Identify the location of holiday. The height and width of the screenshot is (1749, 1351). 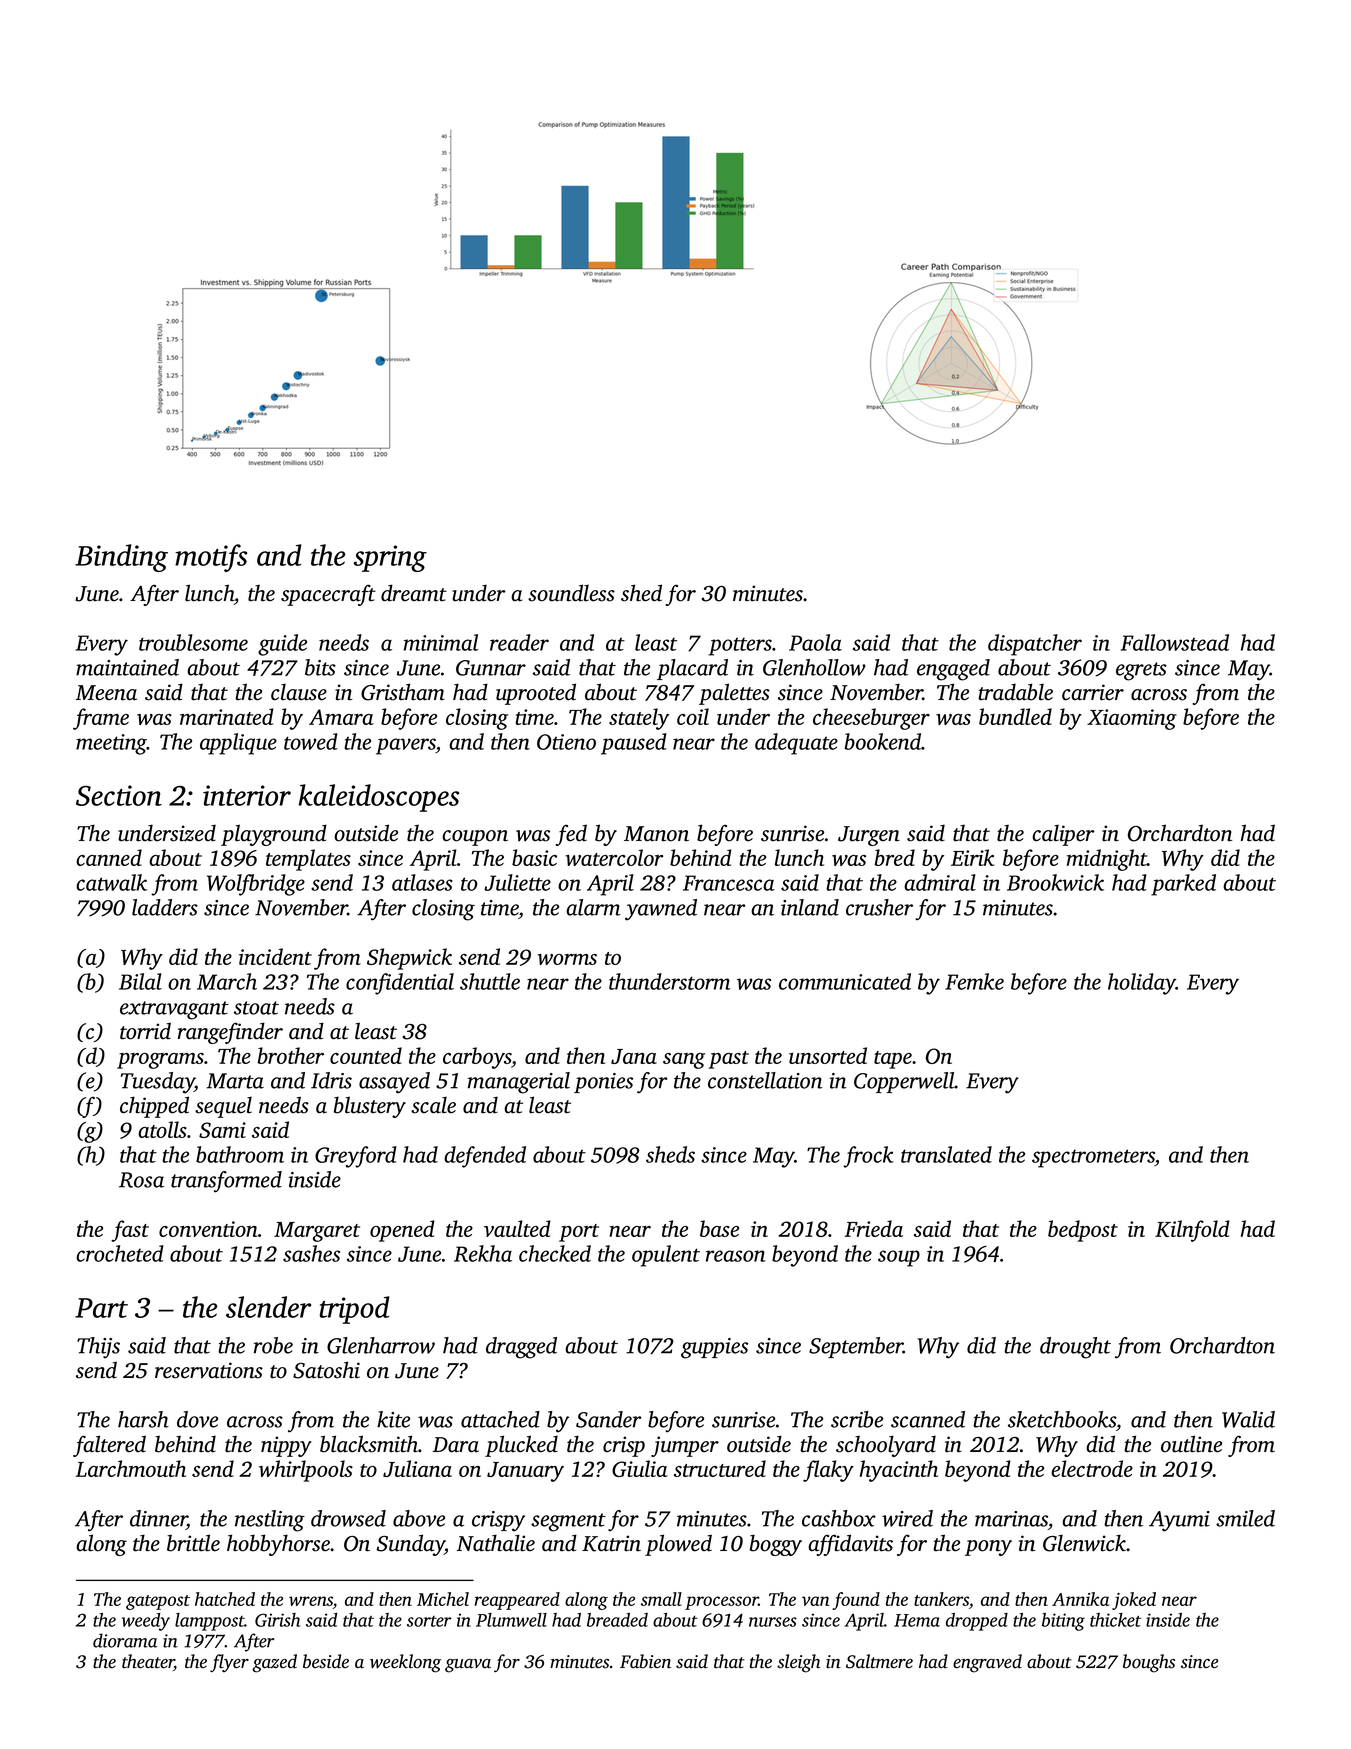
(1142, 984).
